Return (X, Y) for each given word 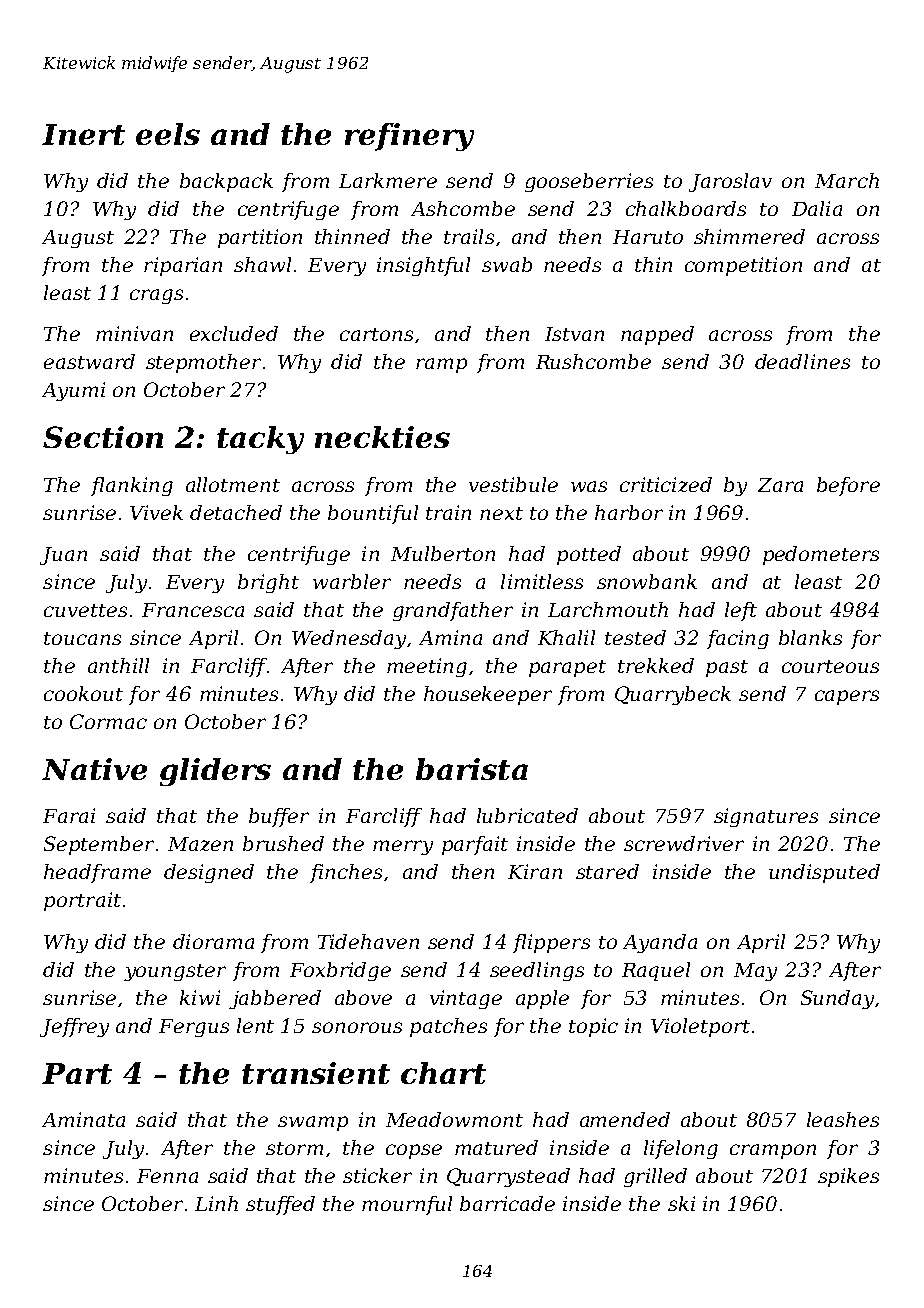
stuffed (280, 1205)
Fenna (167, 1176)
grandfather (453, 611)
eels (168, 134)
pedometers (821, 555)
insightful (423, 266)
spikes (848, 1177)
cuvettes (85, 610)
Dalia (817, 208)
